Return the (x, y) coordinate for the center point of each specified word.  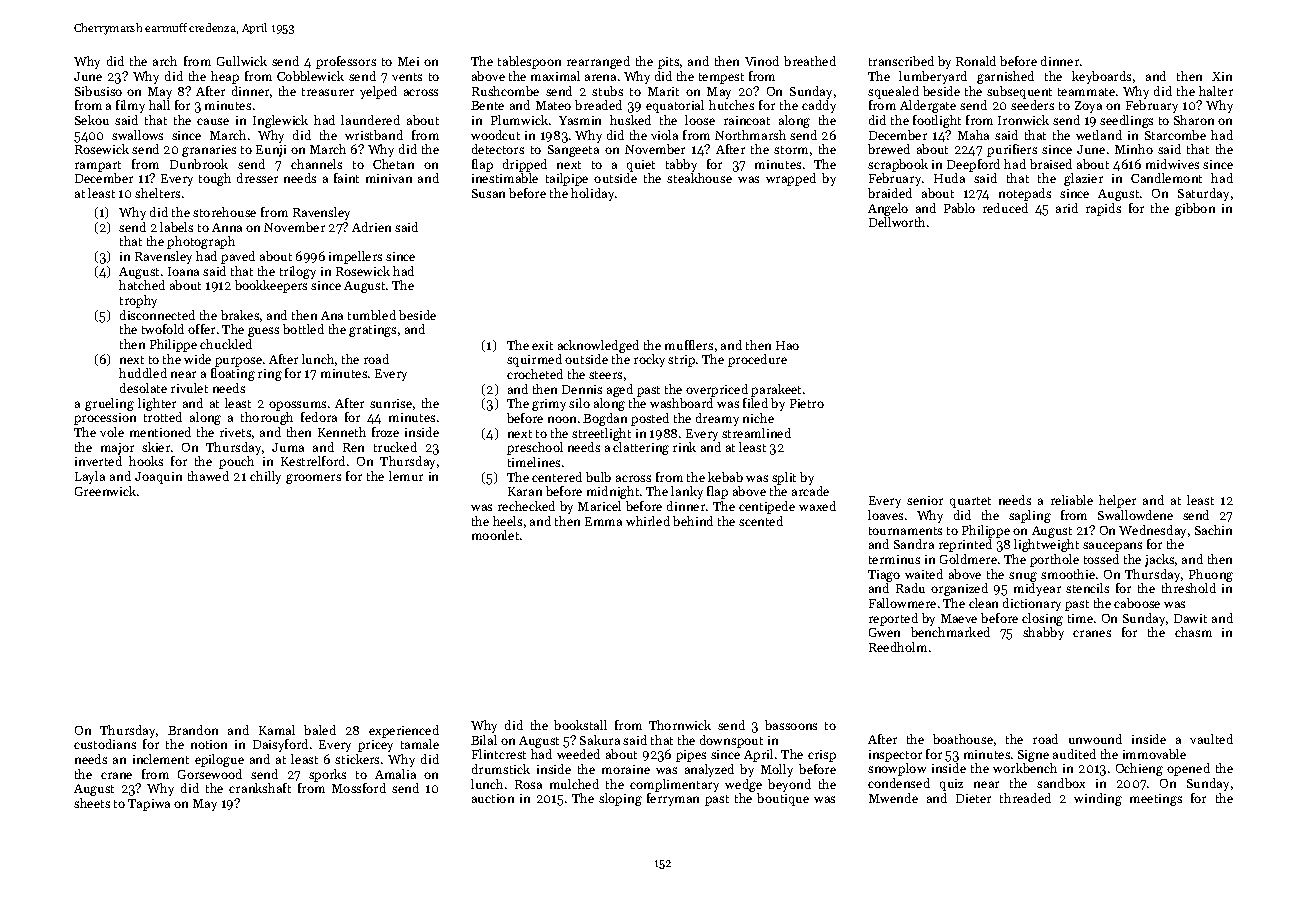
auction (493, 798)
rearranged (598, 62)
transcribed (901, 61)
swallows (137, 135)
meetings (1156, 800)
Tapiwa (149, 805)
